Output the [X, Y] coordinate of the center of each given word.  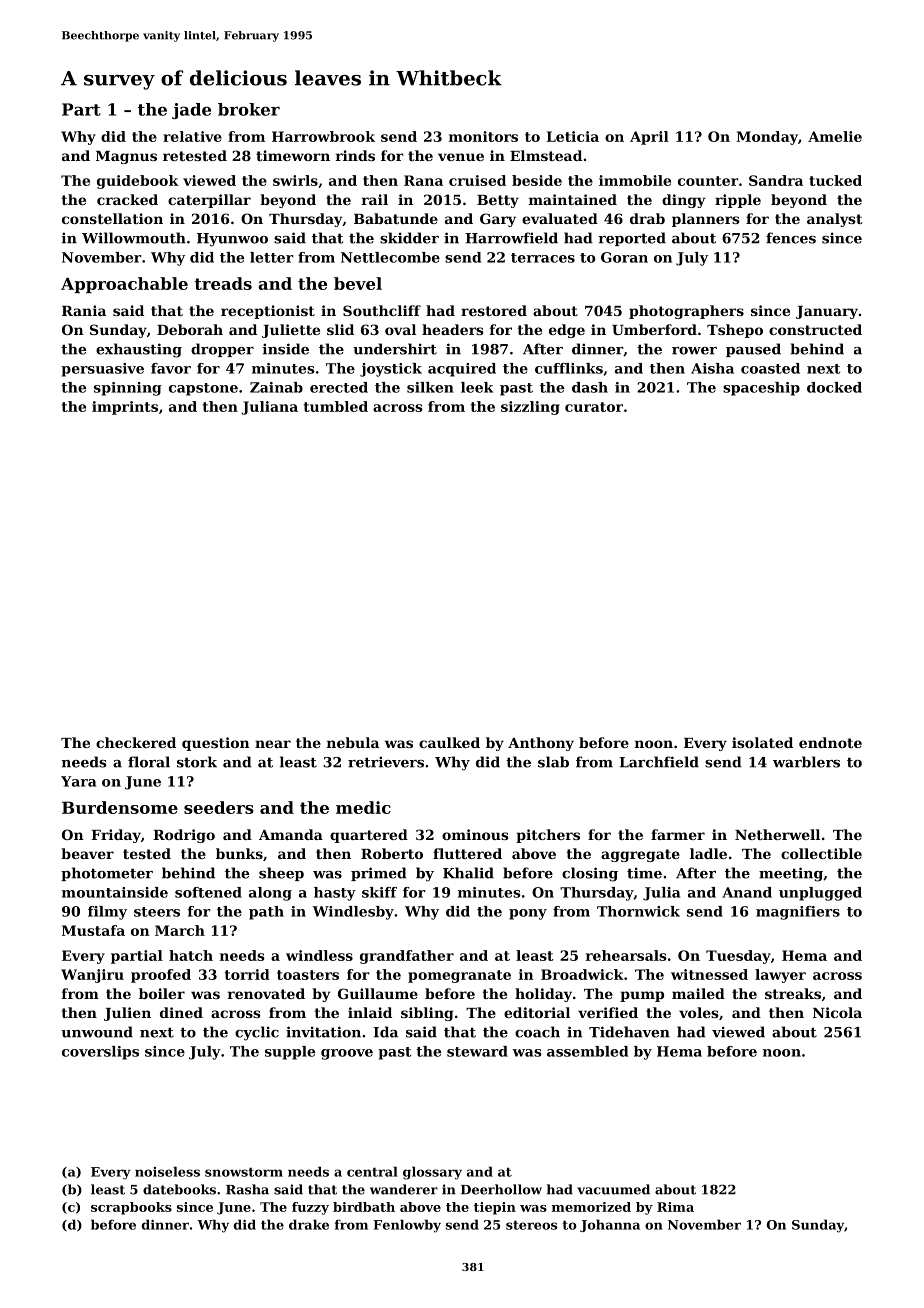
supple [290, 1053]
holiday [543, 995]
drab [647, 218]
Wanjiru [92, 976]
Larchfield [659, 762]
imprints [125, 408]
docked [834, 387]
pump [642, 996]
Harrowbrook [323, 136]
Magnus [126, 157]
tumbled [336, 406]
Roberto [392, 853]
